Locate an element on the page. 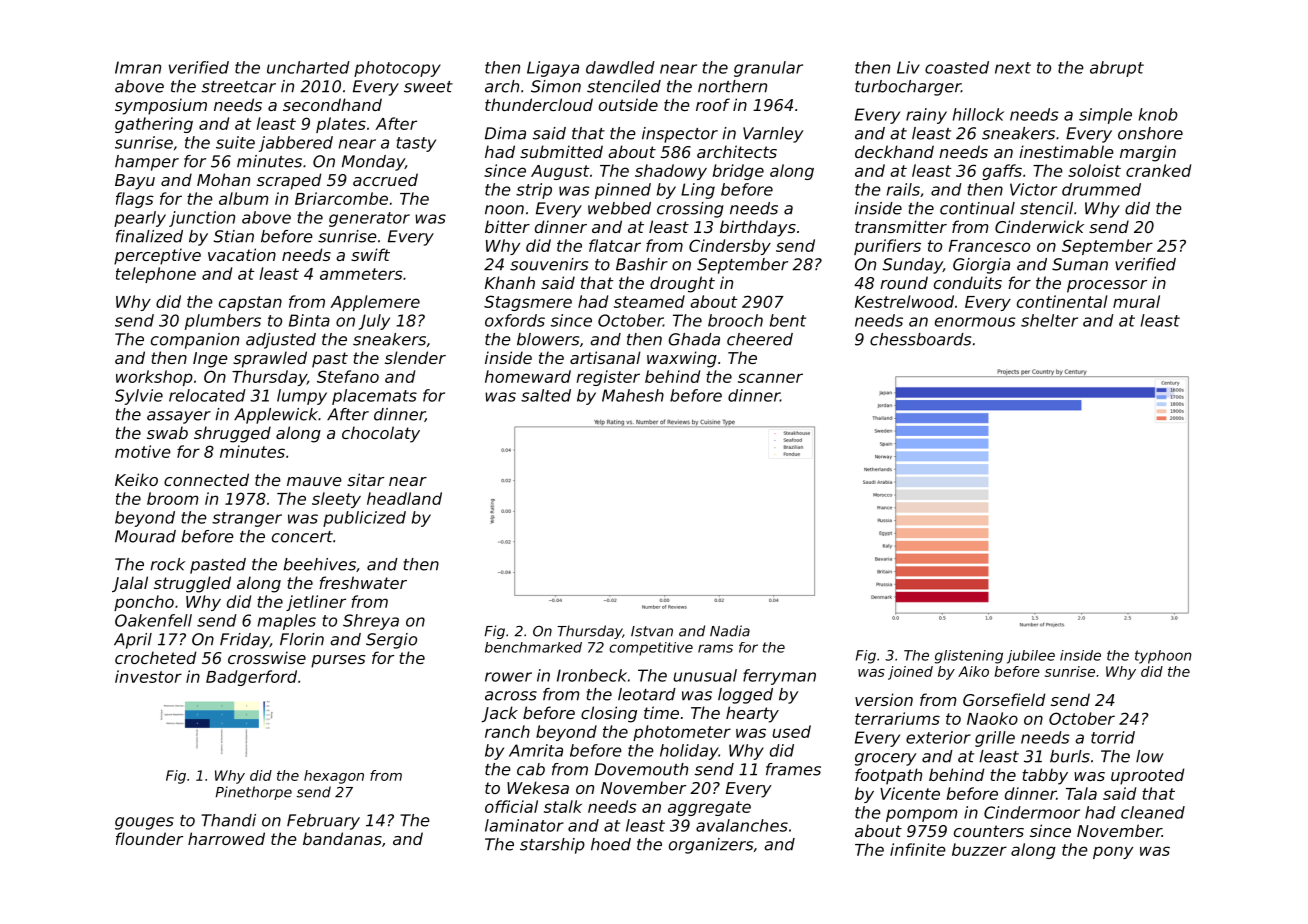 The height and width of the image is (924, 1308). pony is located at coordinates (1113, 852).
